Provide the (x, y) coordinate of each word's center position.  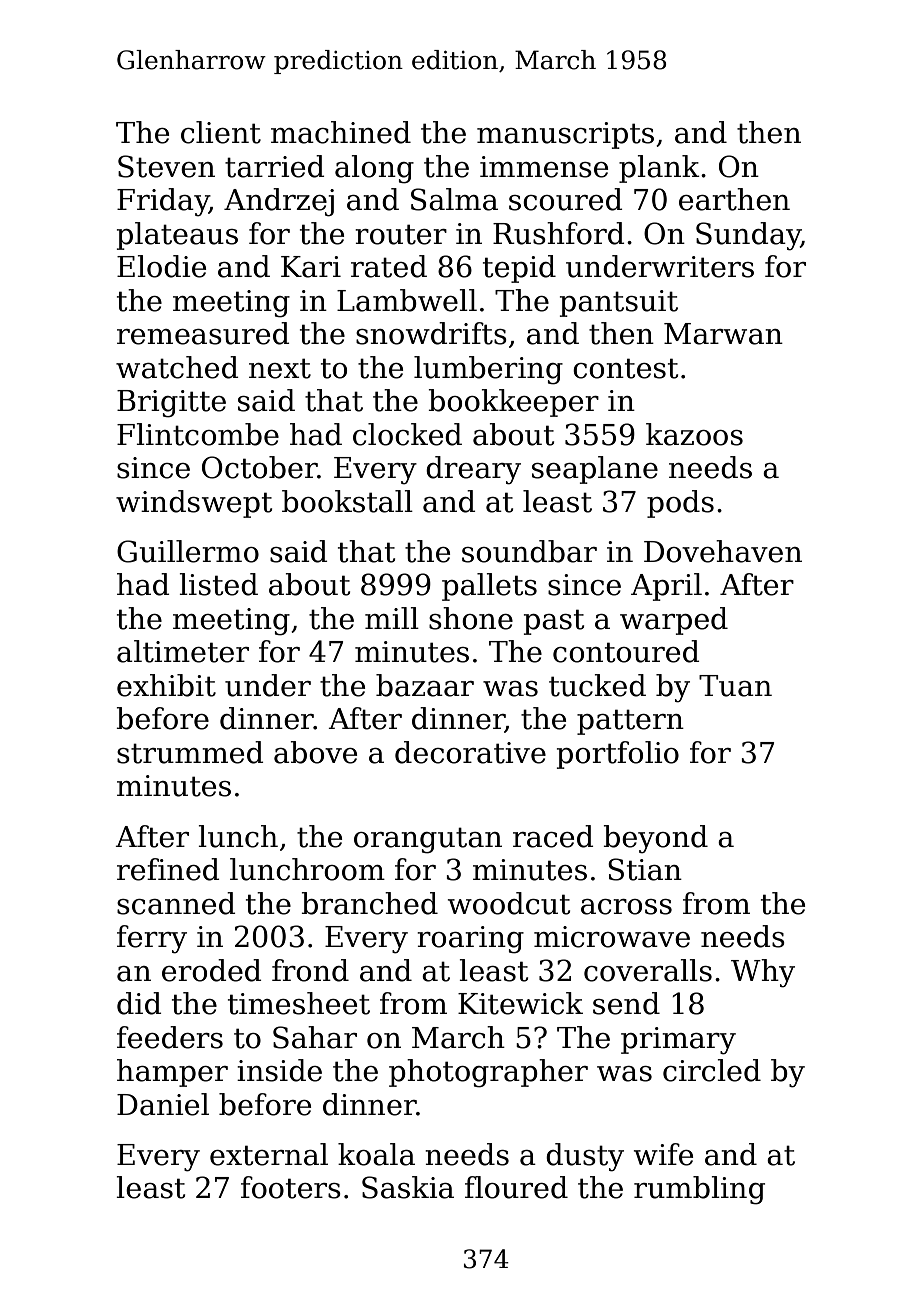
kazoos (694, 434)
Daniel (163, 1104)
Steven (166, 166)
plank (659, 169)
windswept (194, 504)
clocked (407, 434)
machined (341, 132)
